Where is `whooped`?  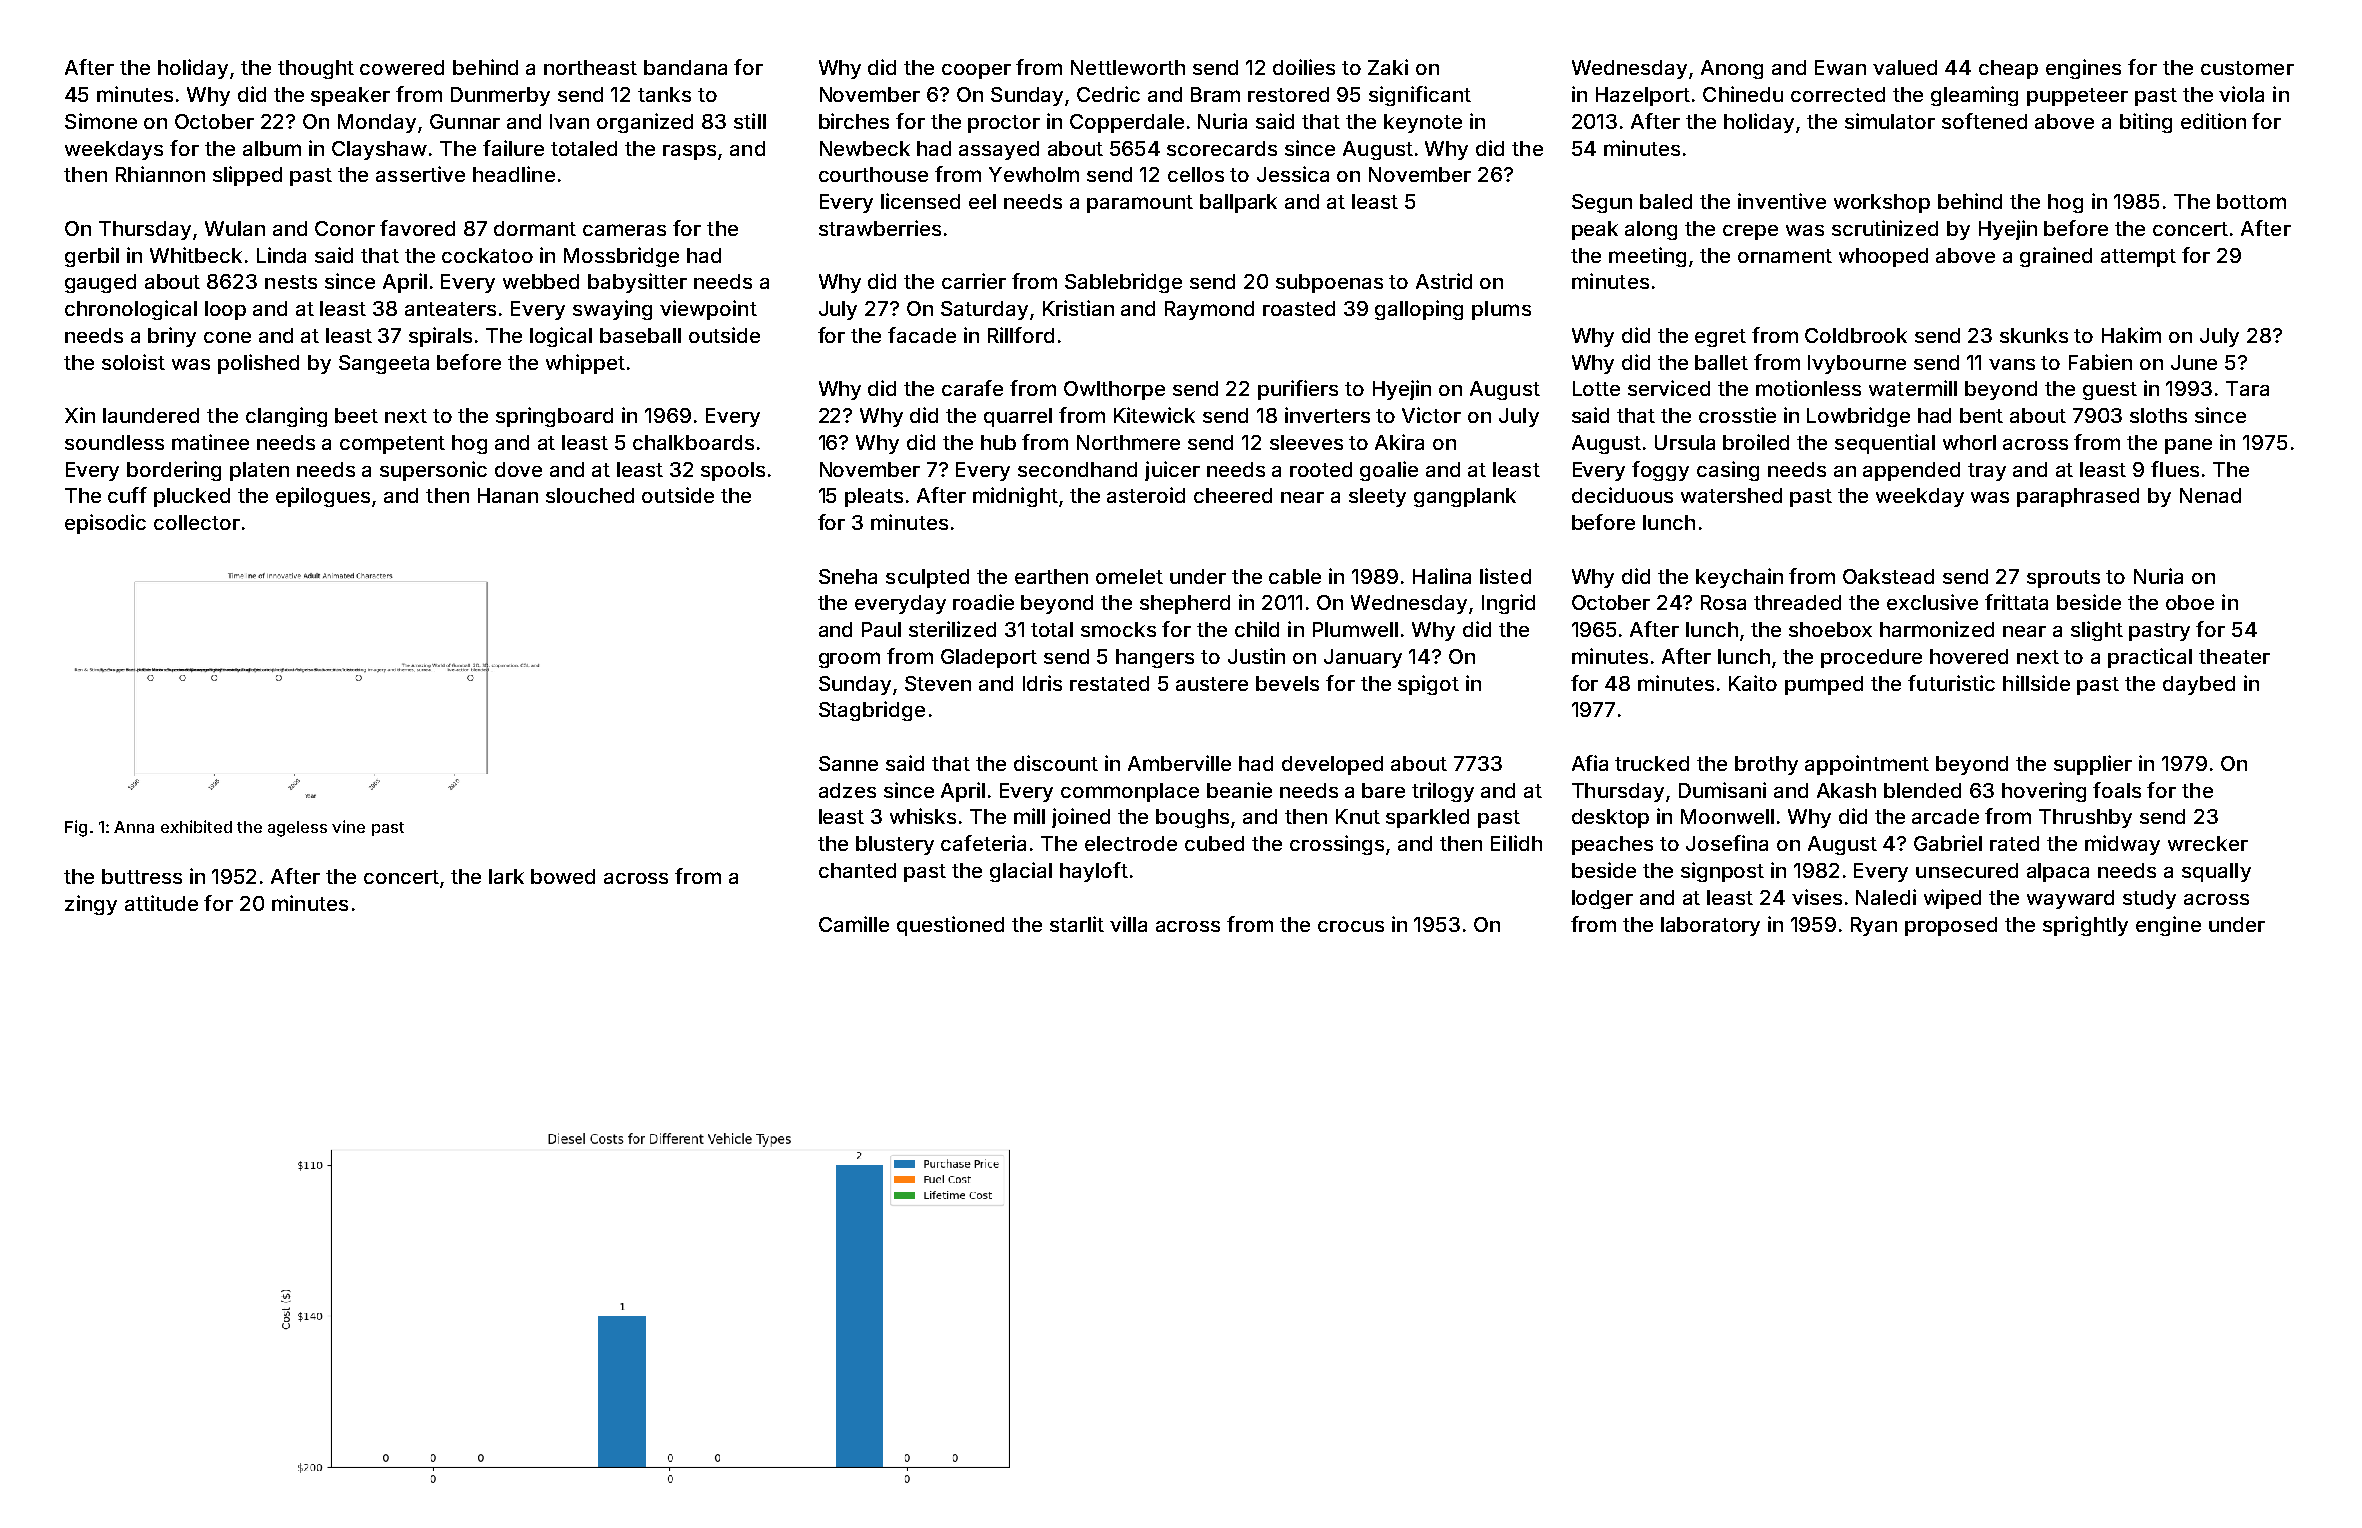 whooped is located at coordinates (1883, 257).
